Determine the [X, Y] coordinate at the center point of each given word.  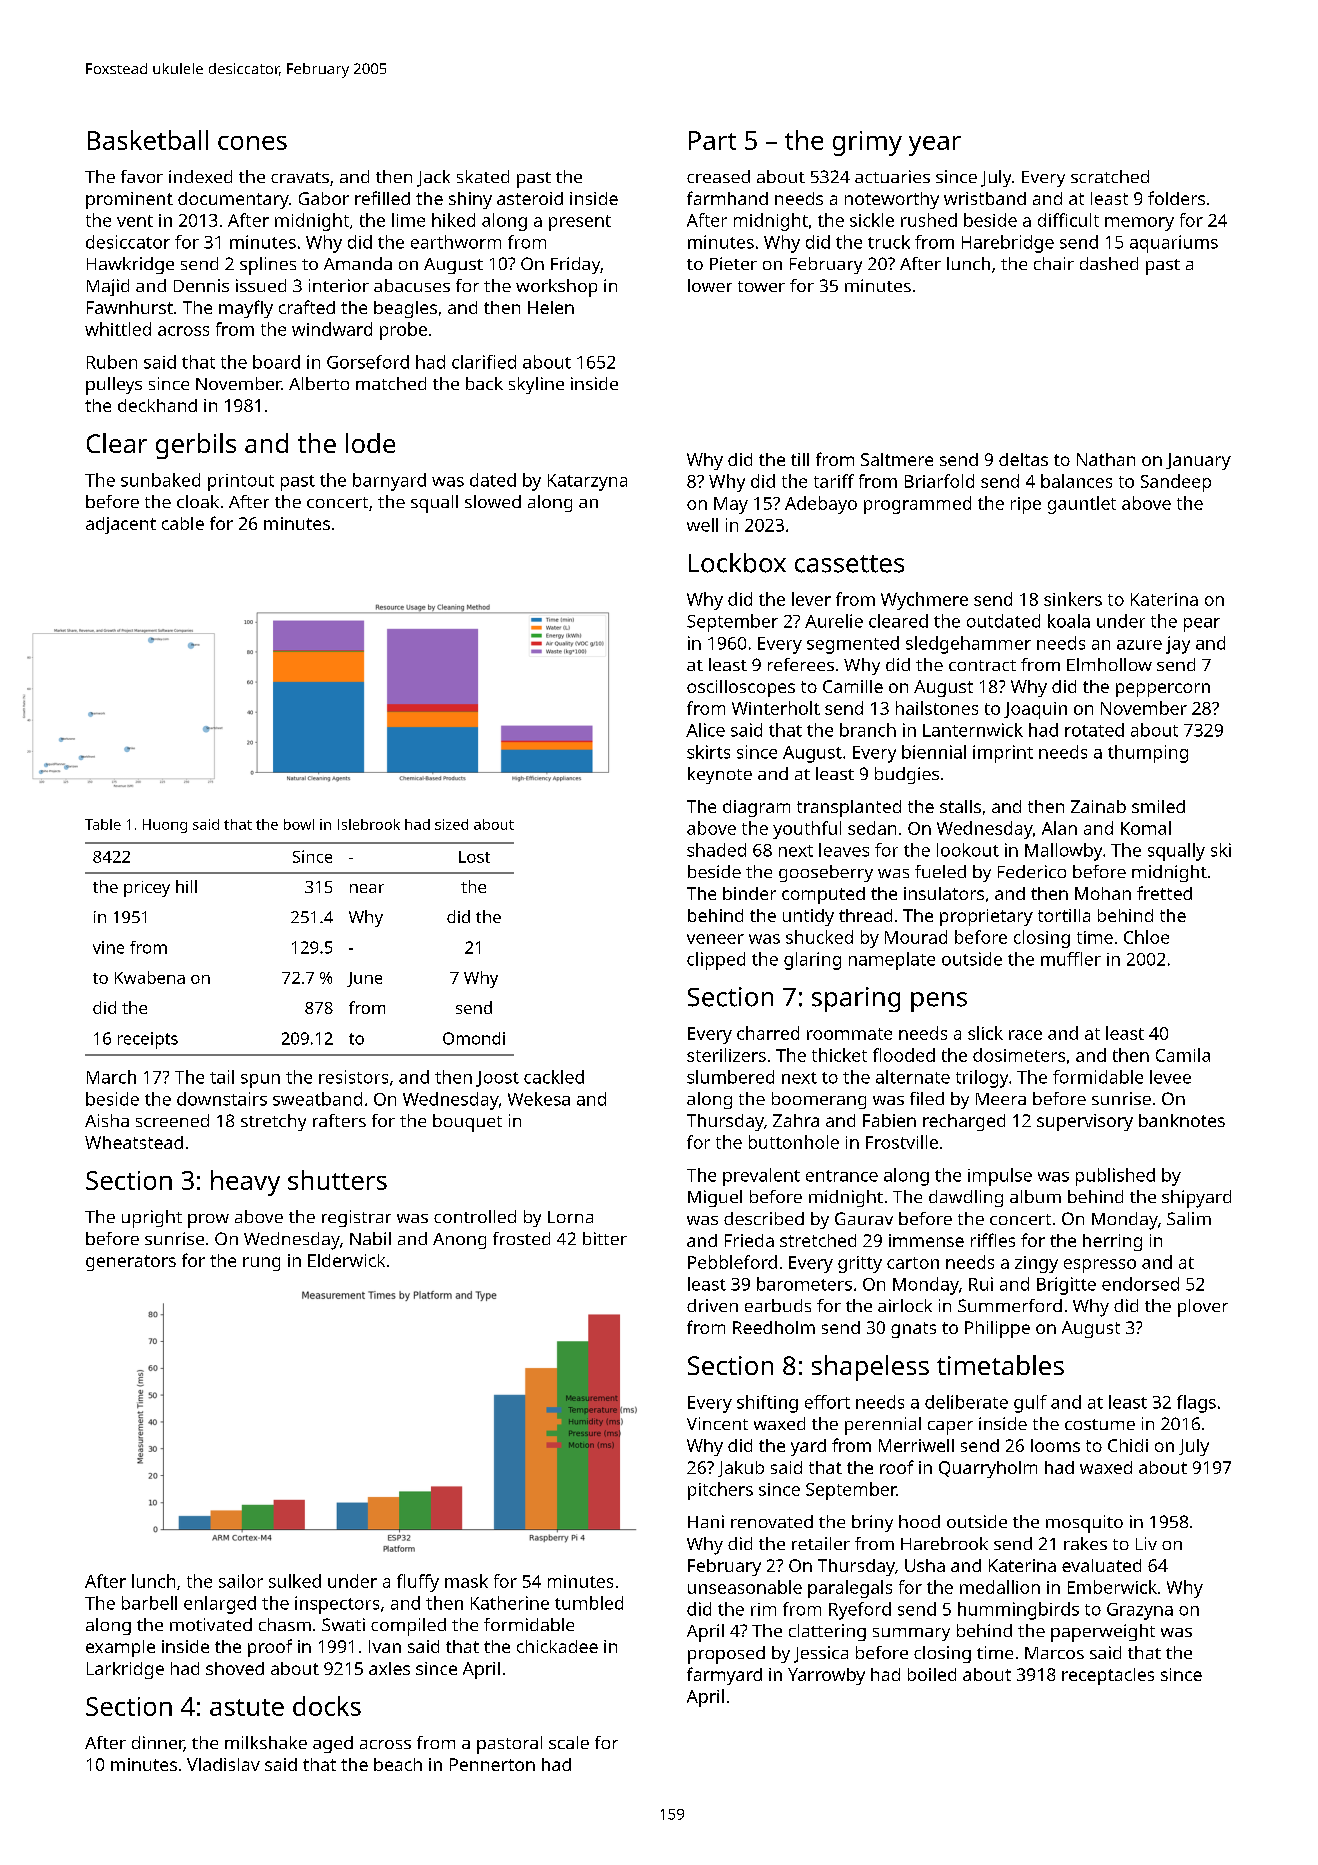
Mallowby [1063, 852]
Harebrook [944, 1543]
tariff [834, 481]
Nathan [1106, 459]
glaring [812, 961]
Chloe [1146, 937]
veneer [715, 939]
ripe [1026, 505]
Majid [108, 287]
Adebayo [821, 505]
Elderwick [346, 1260]
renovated [772, 1521]
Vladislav [223, 1764]
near [367, 888]
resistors [353, 1077]
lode [370, 443]
